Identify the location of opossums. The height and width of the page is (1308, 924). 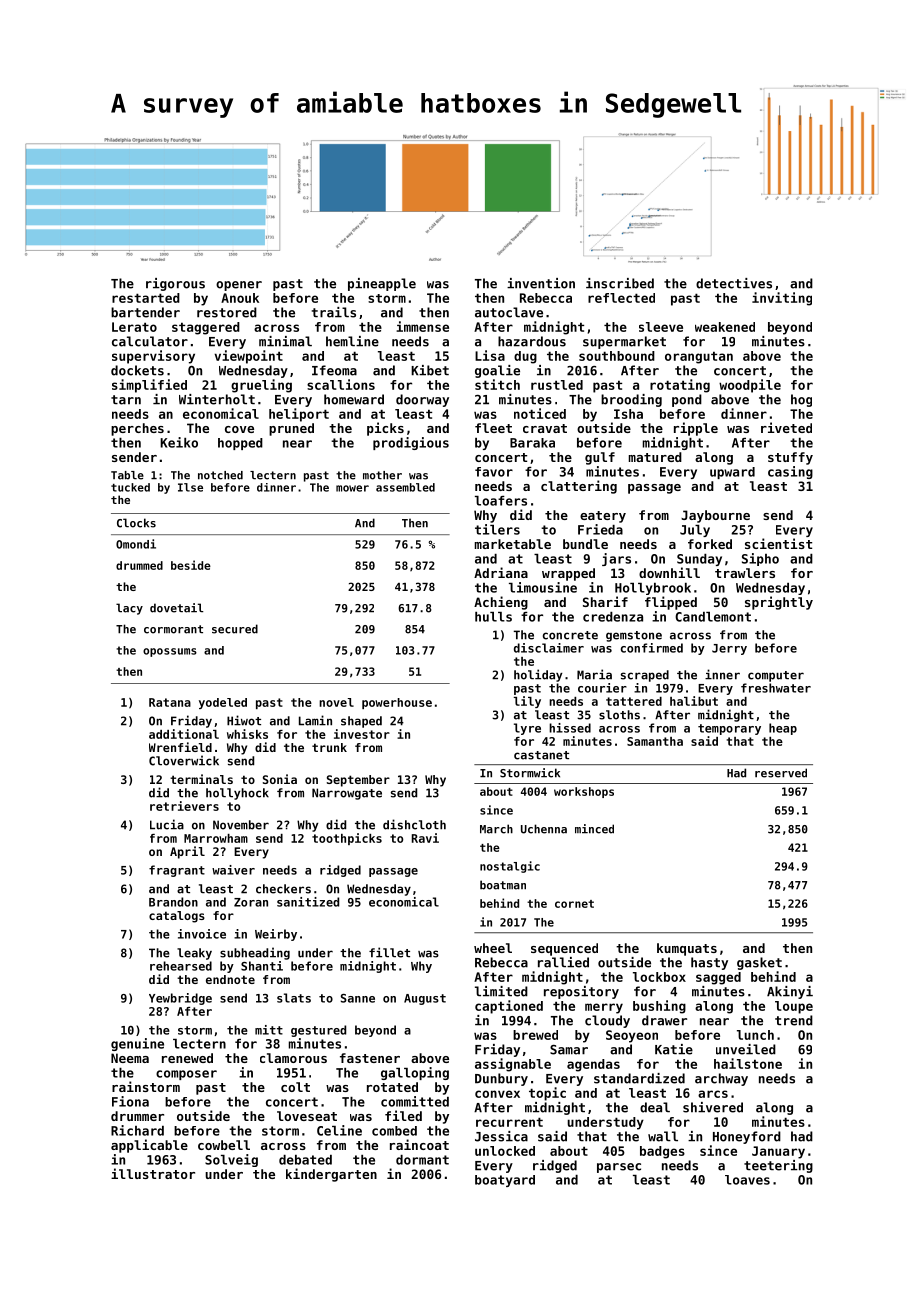
(170, 652).
